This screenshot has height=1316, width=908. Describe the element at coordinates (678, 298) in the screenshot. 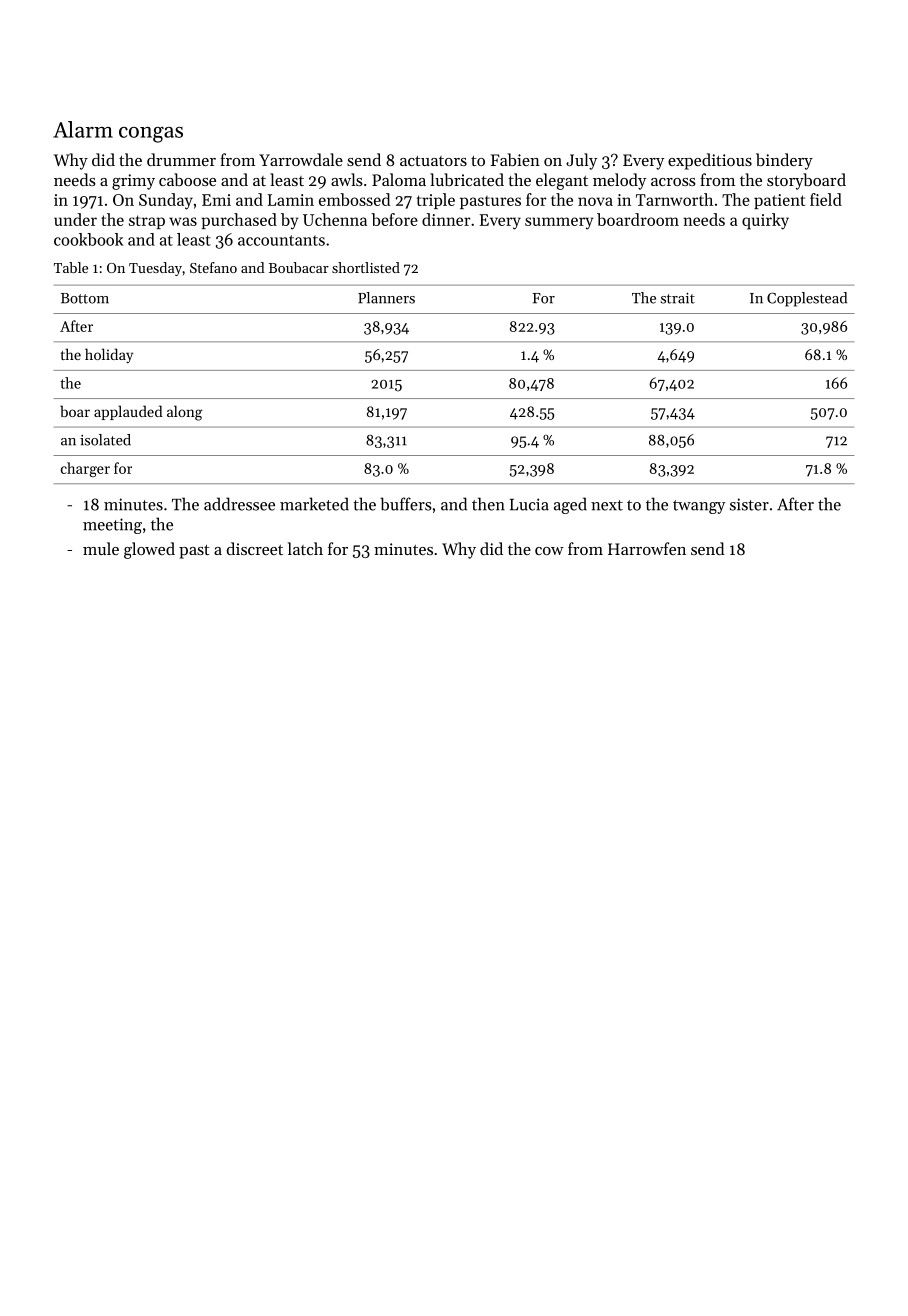

I see `strait` at that location.
